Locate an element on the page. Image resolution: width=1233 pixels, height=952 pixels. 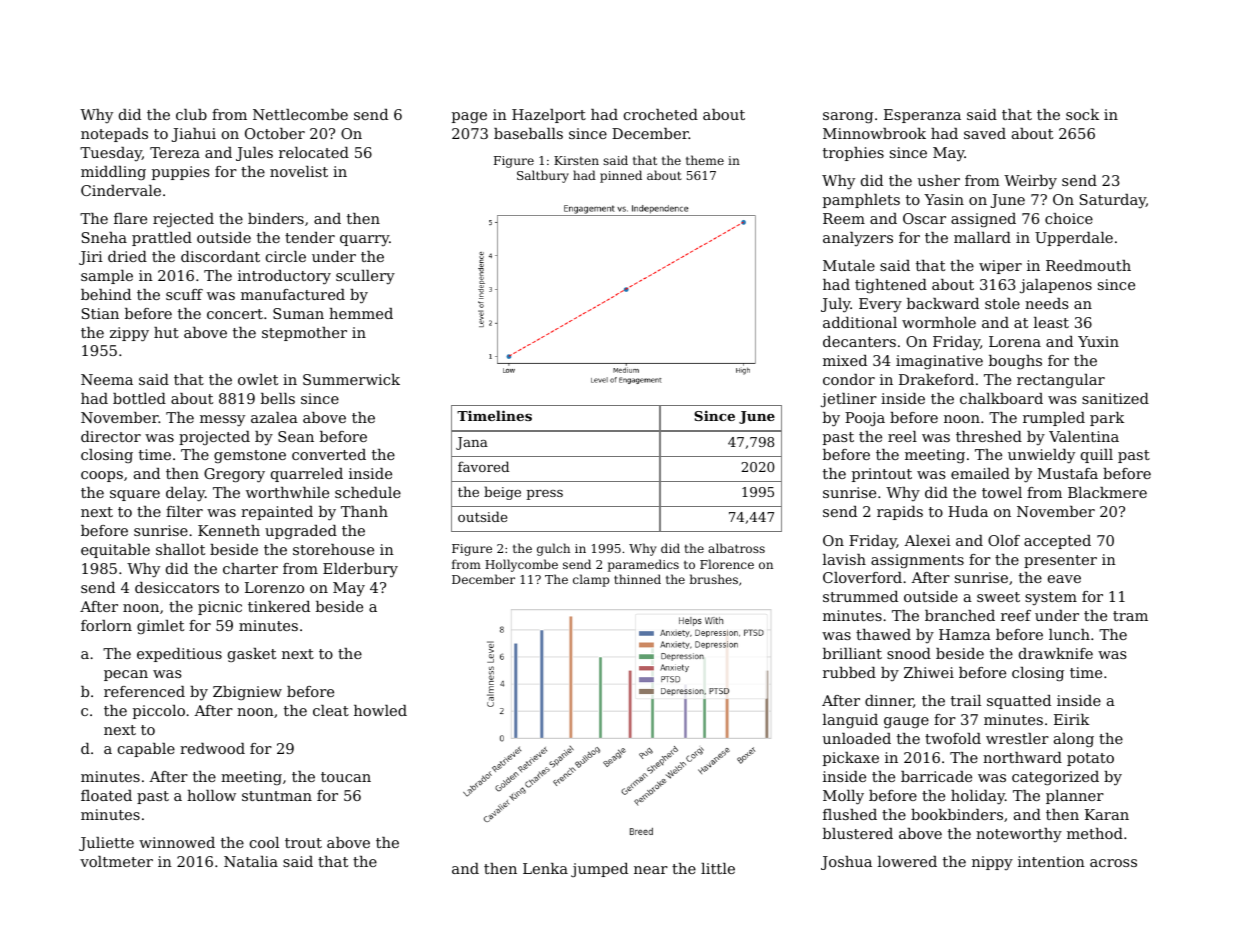
Summerwick is located at coordinates (351, 379).
